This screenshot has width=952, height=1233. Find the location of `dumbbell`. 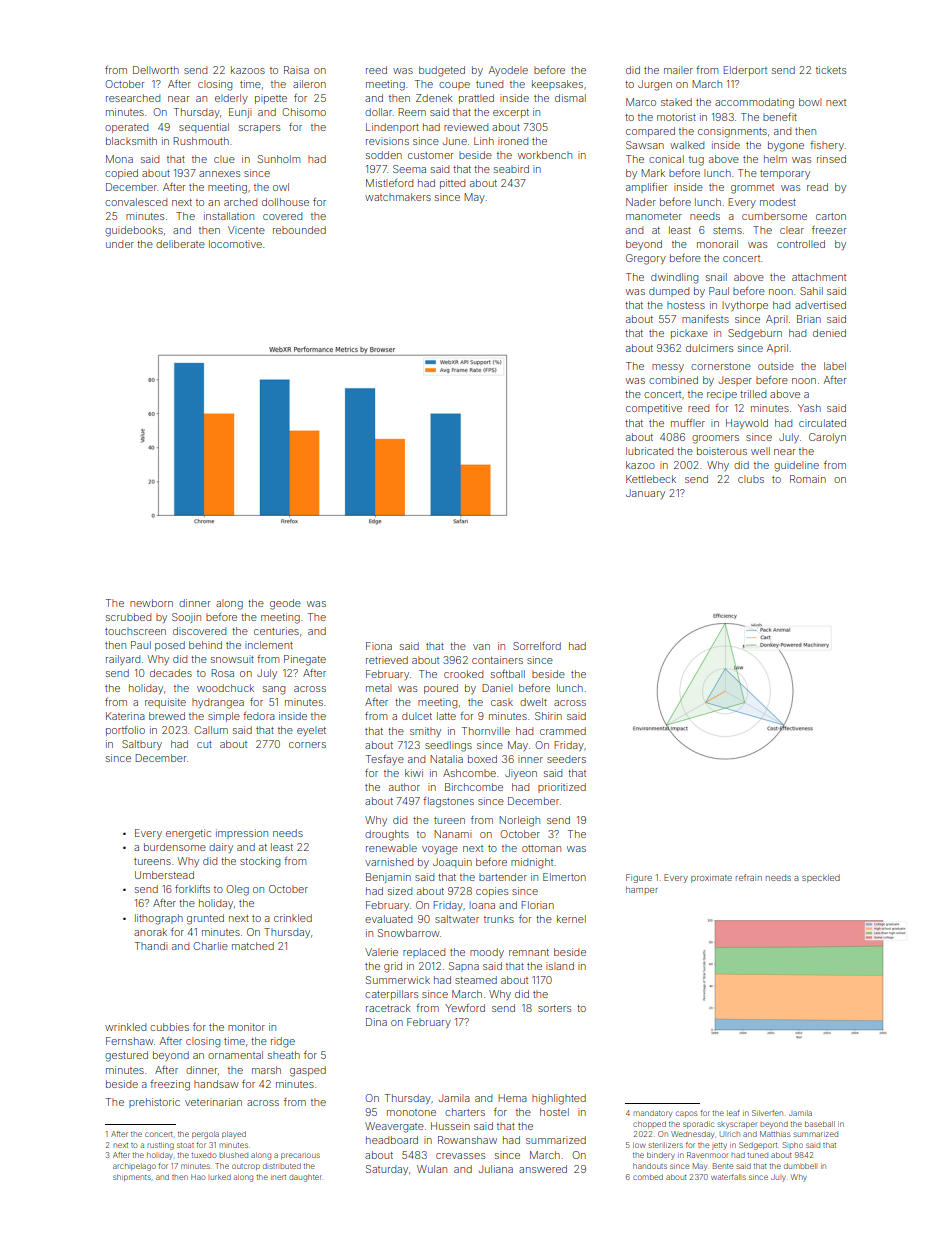

dumbbell is located at coordinates (800, 1166).
